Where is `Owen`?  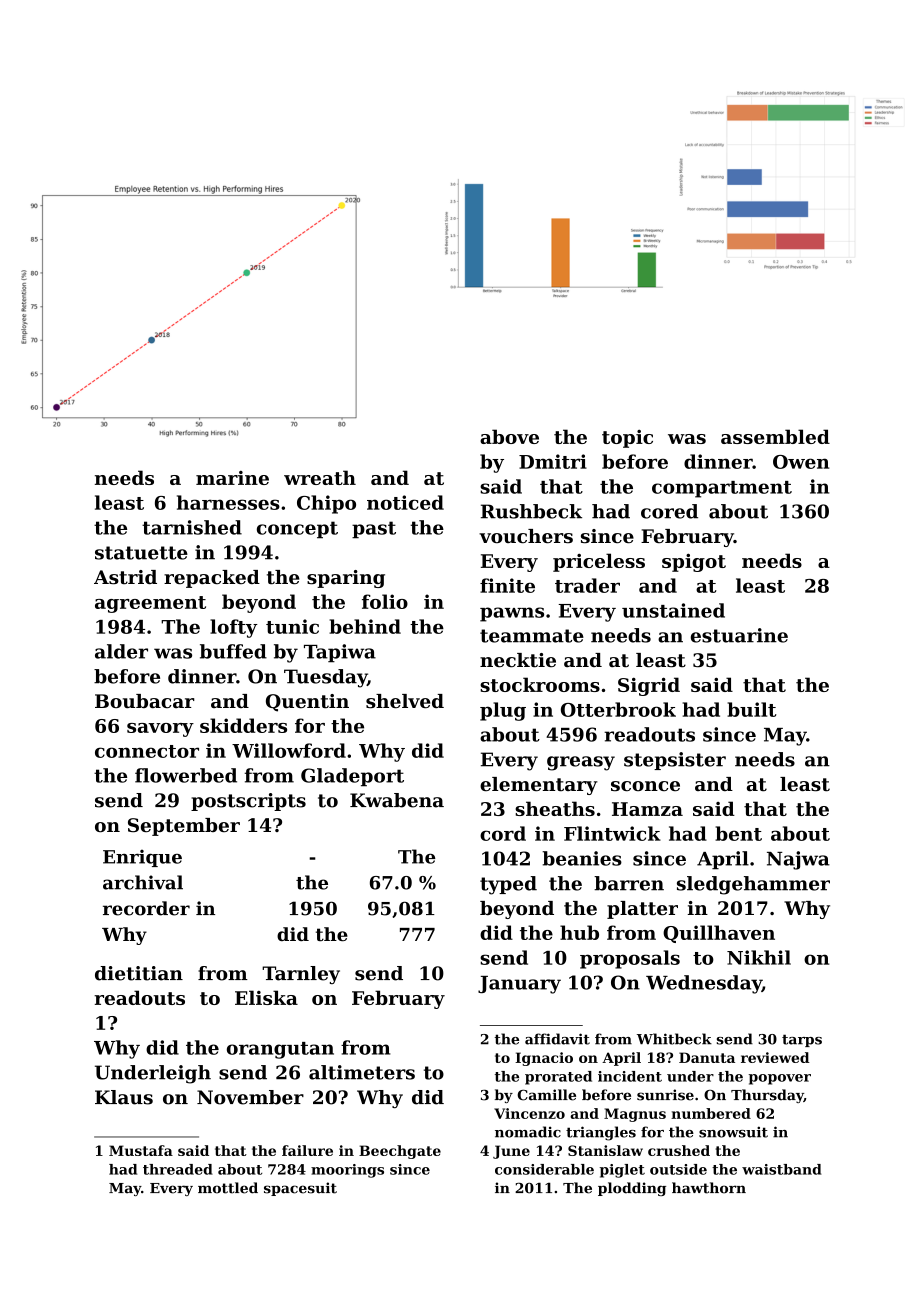 Owen is located at coordinates (801, 462).
